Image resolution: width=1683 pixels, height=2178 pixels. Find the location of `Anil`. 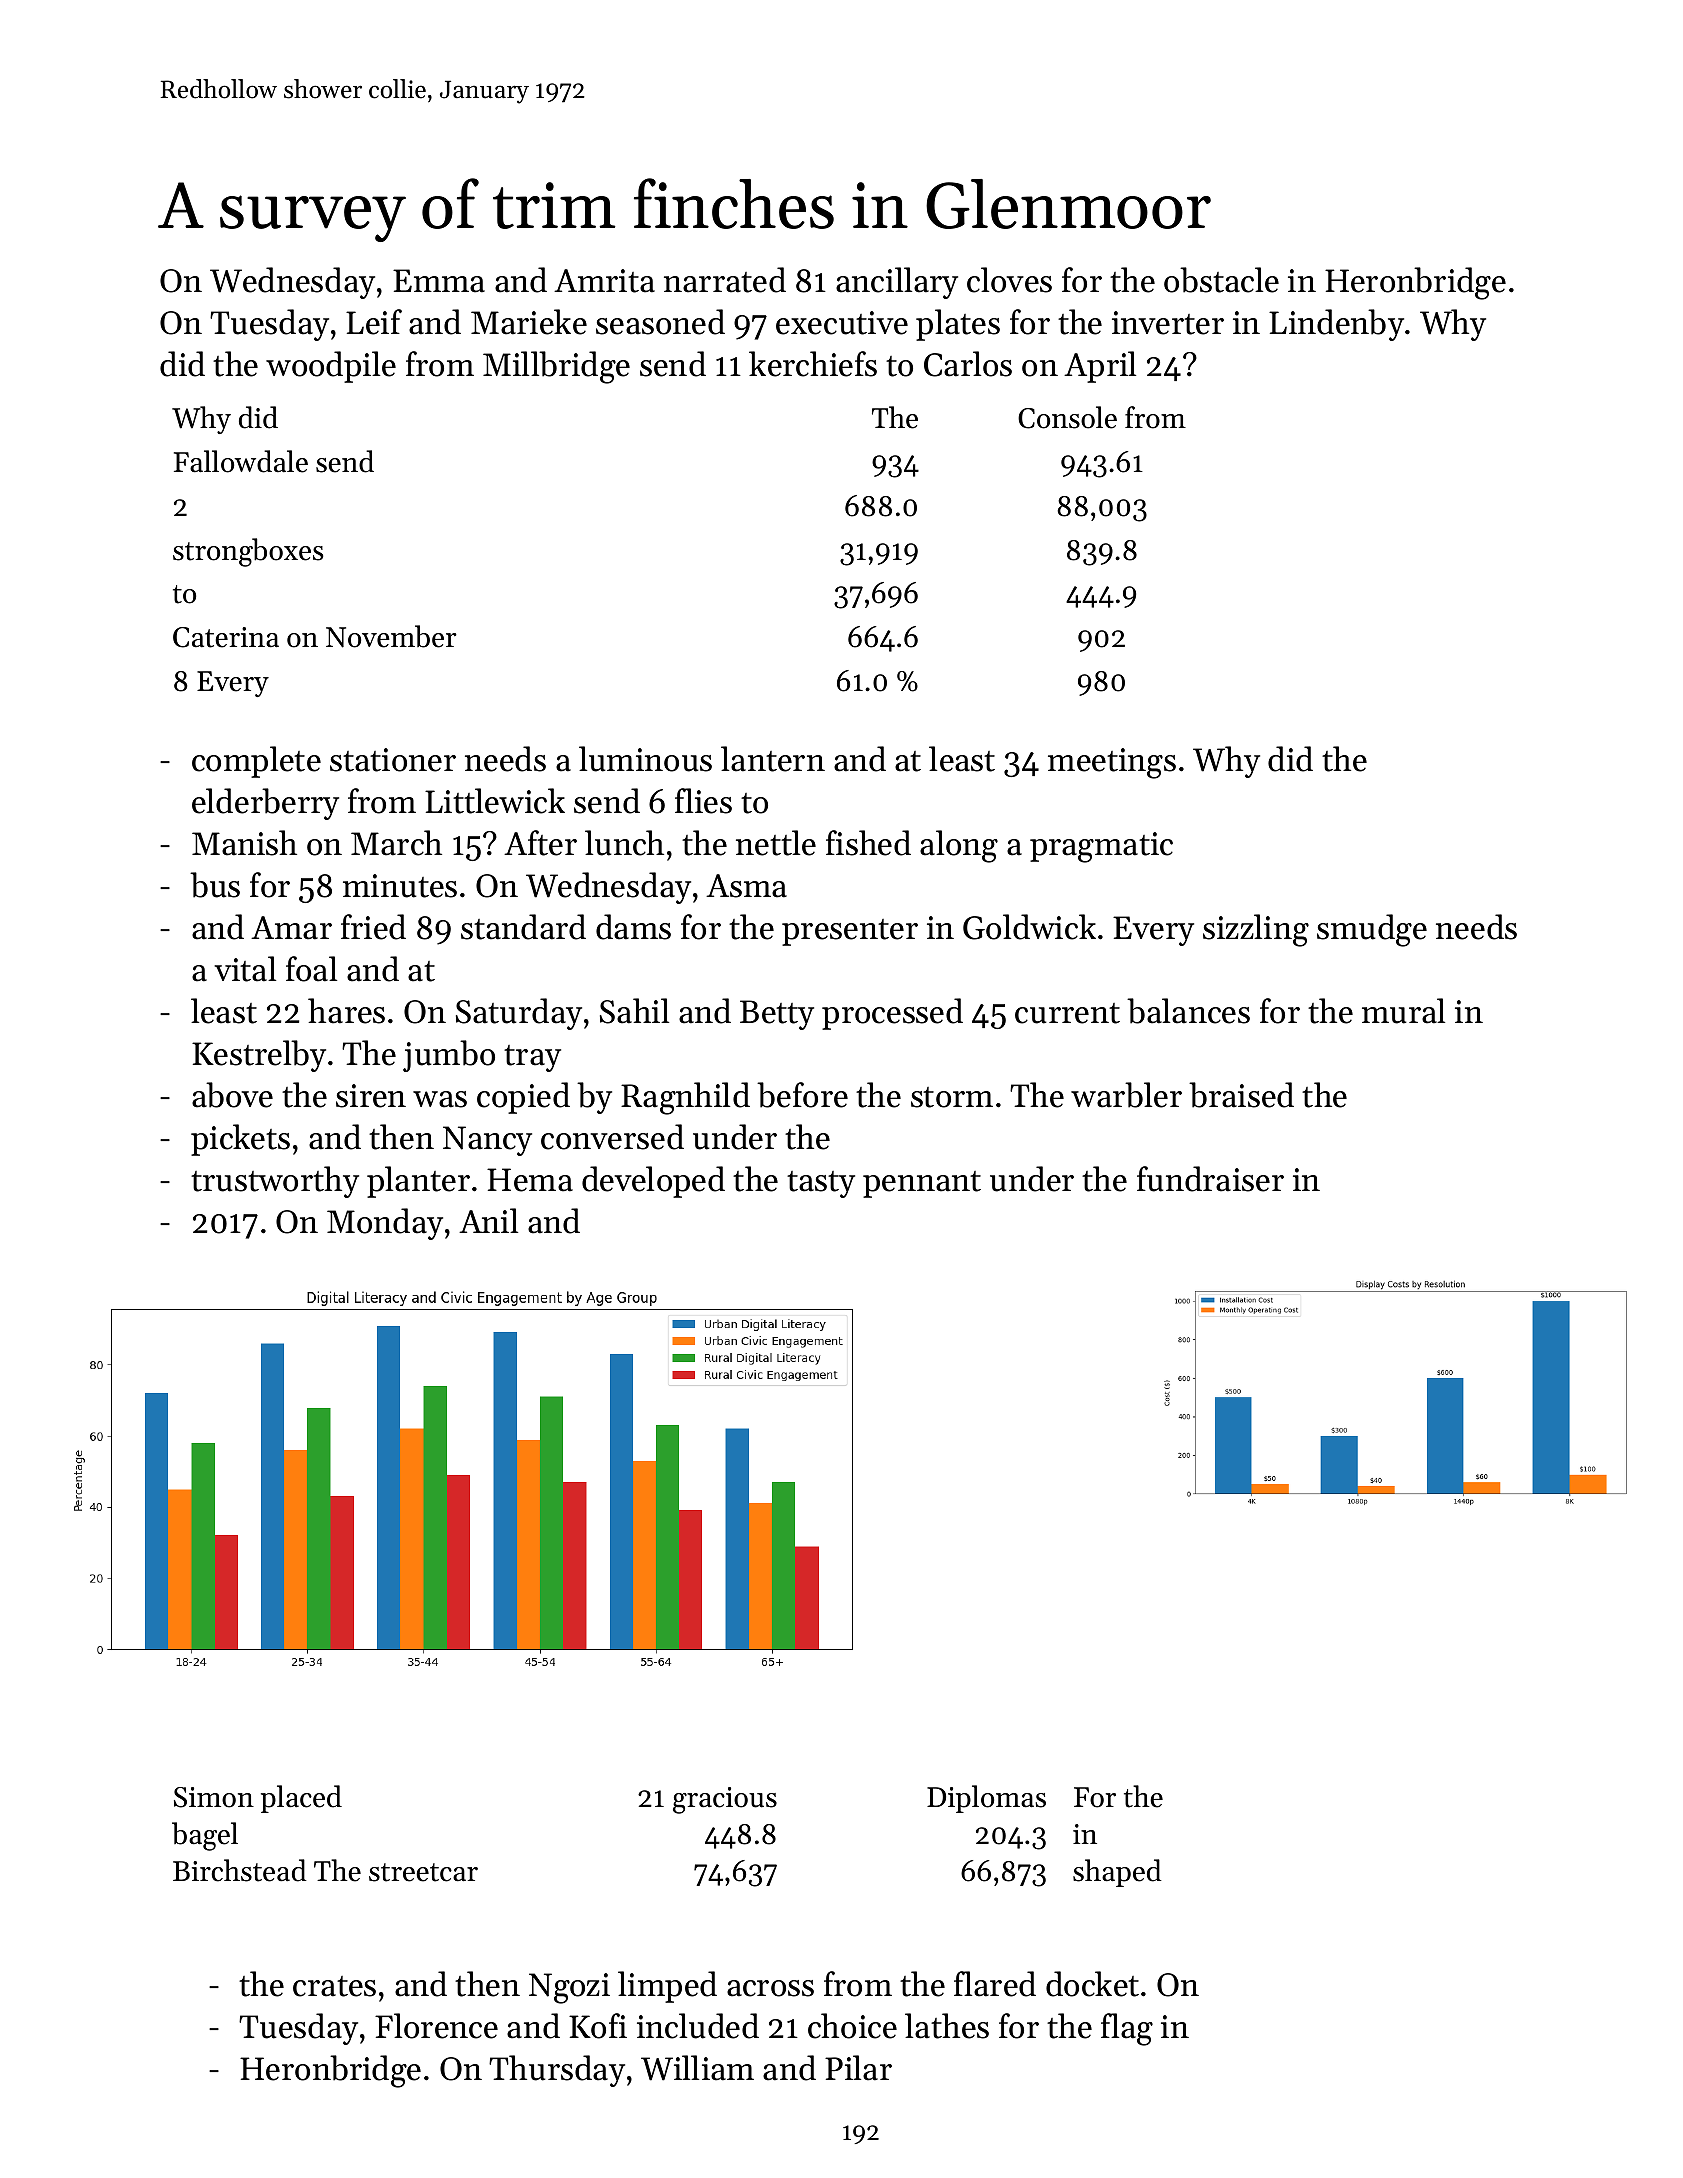

Anil is located at coordinates (488, 1220).
